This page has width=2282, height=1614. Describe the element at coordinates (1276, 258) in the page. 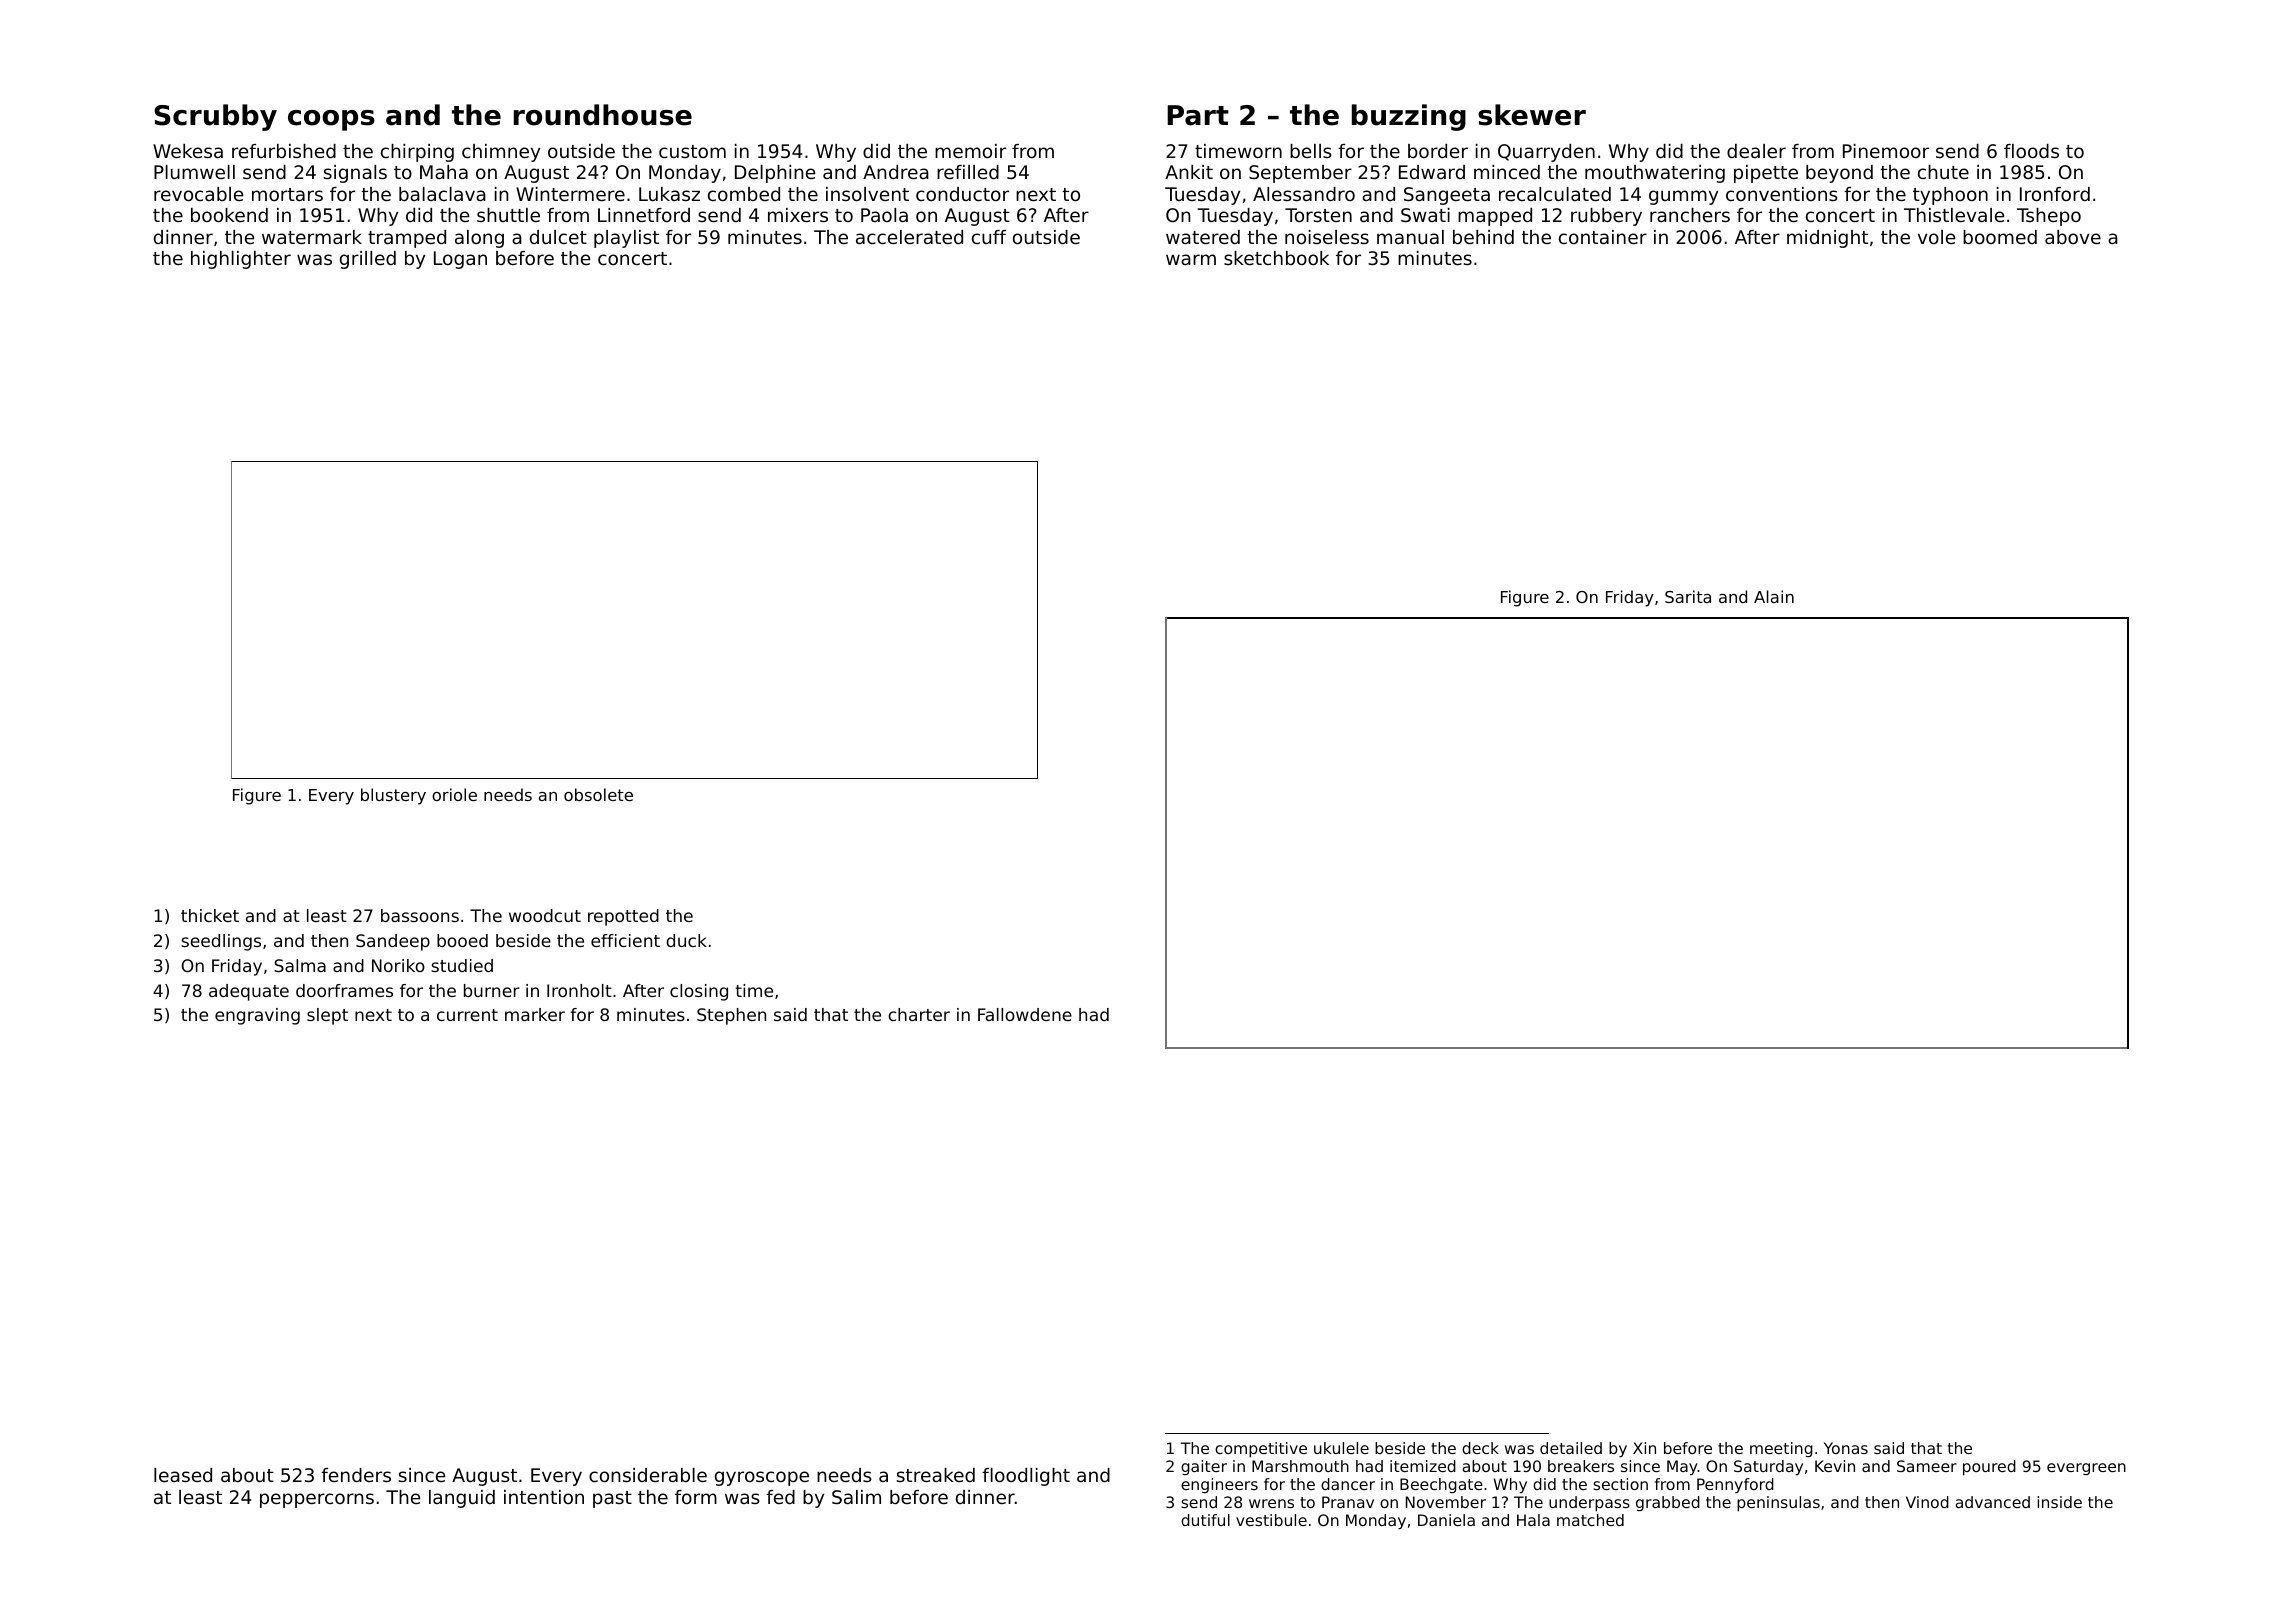

I see `sketchbook` at that location.
